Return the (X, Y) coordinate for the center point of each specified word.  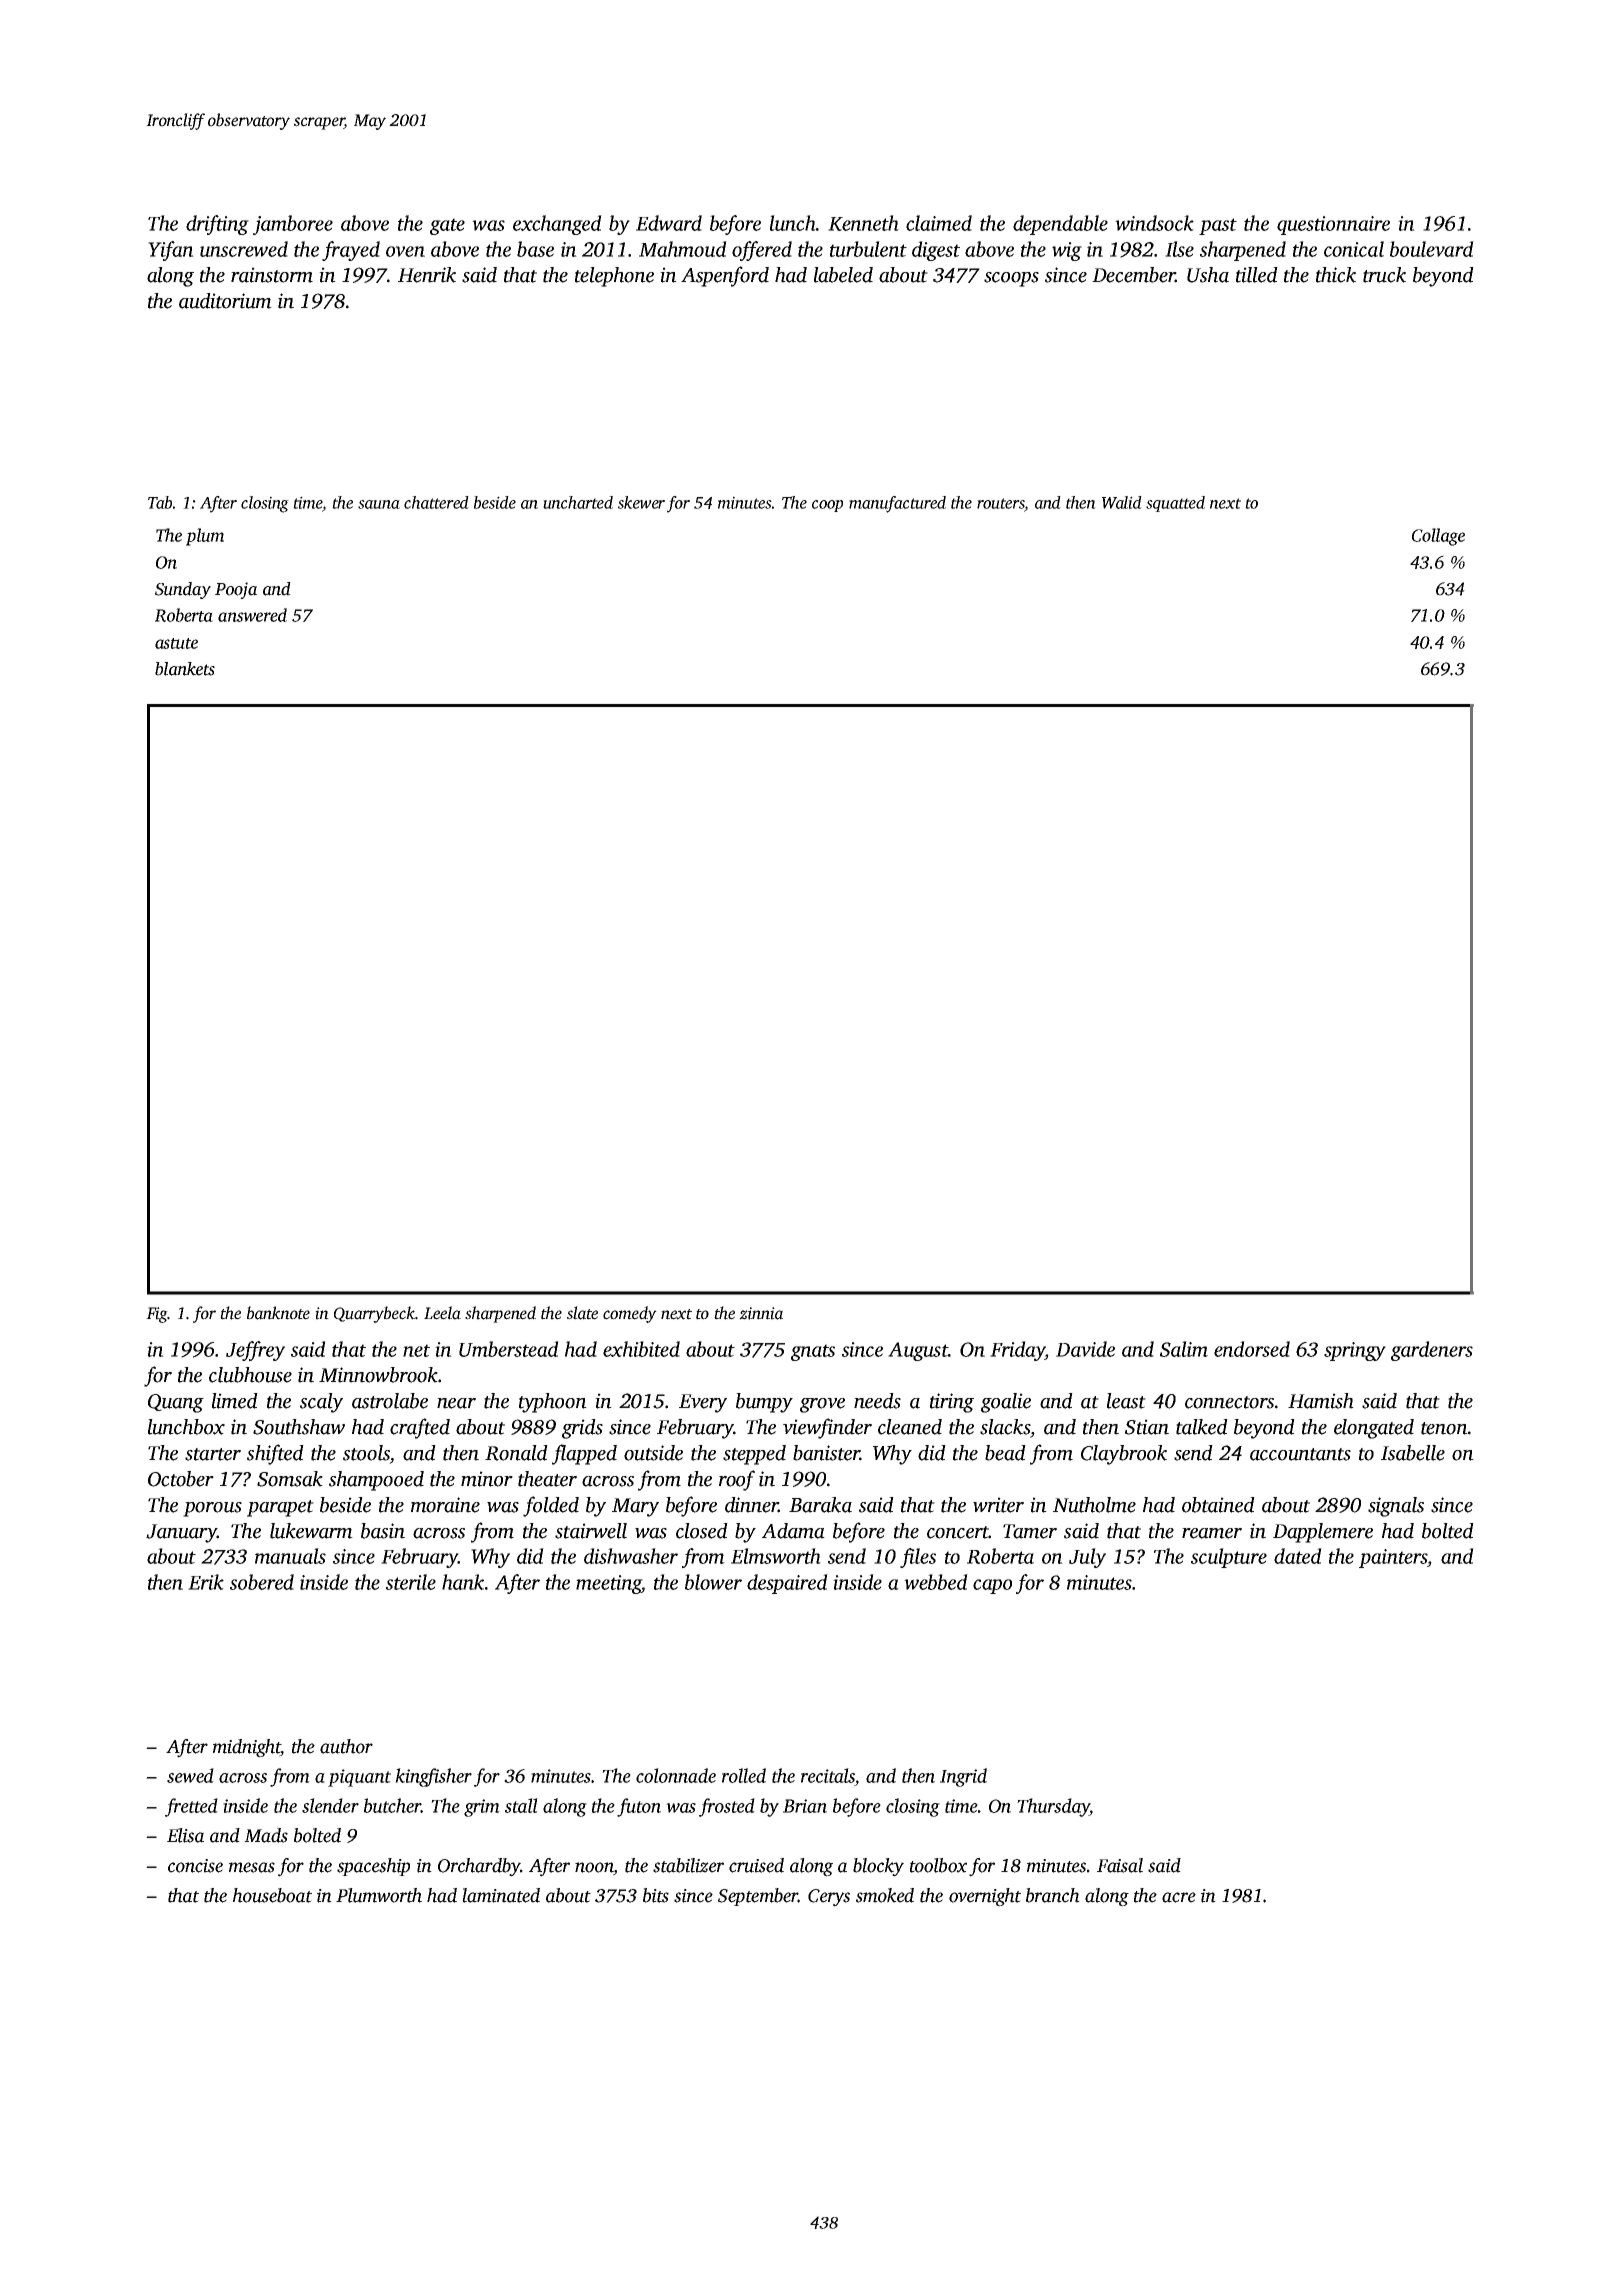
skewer (641, 502)
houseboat (272, 1895)
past (1218, 226)
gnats (813, 1352)
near (456, 1403)
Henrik (427, 275)
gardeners (1432, 1351)
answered (252, 615)
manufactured (897, 504)
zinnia (761, 1313)
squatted (1175, 504)
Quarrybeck (374, 1314)
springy (1355, 1351)
